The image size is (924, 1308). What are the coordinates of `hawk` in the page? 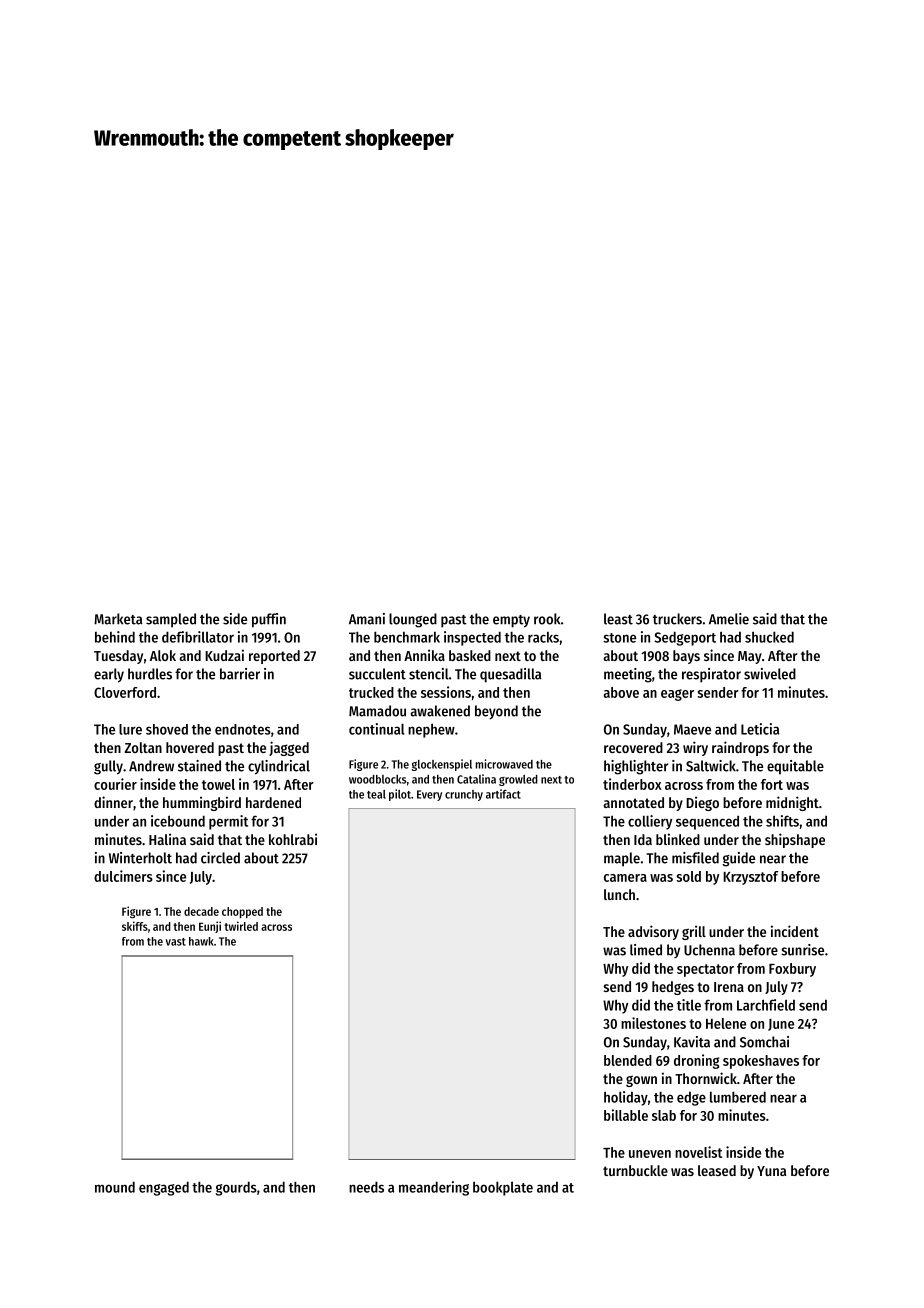 It's located at (201, 941).
